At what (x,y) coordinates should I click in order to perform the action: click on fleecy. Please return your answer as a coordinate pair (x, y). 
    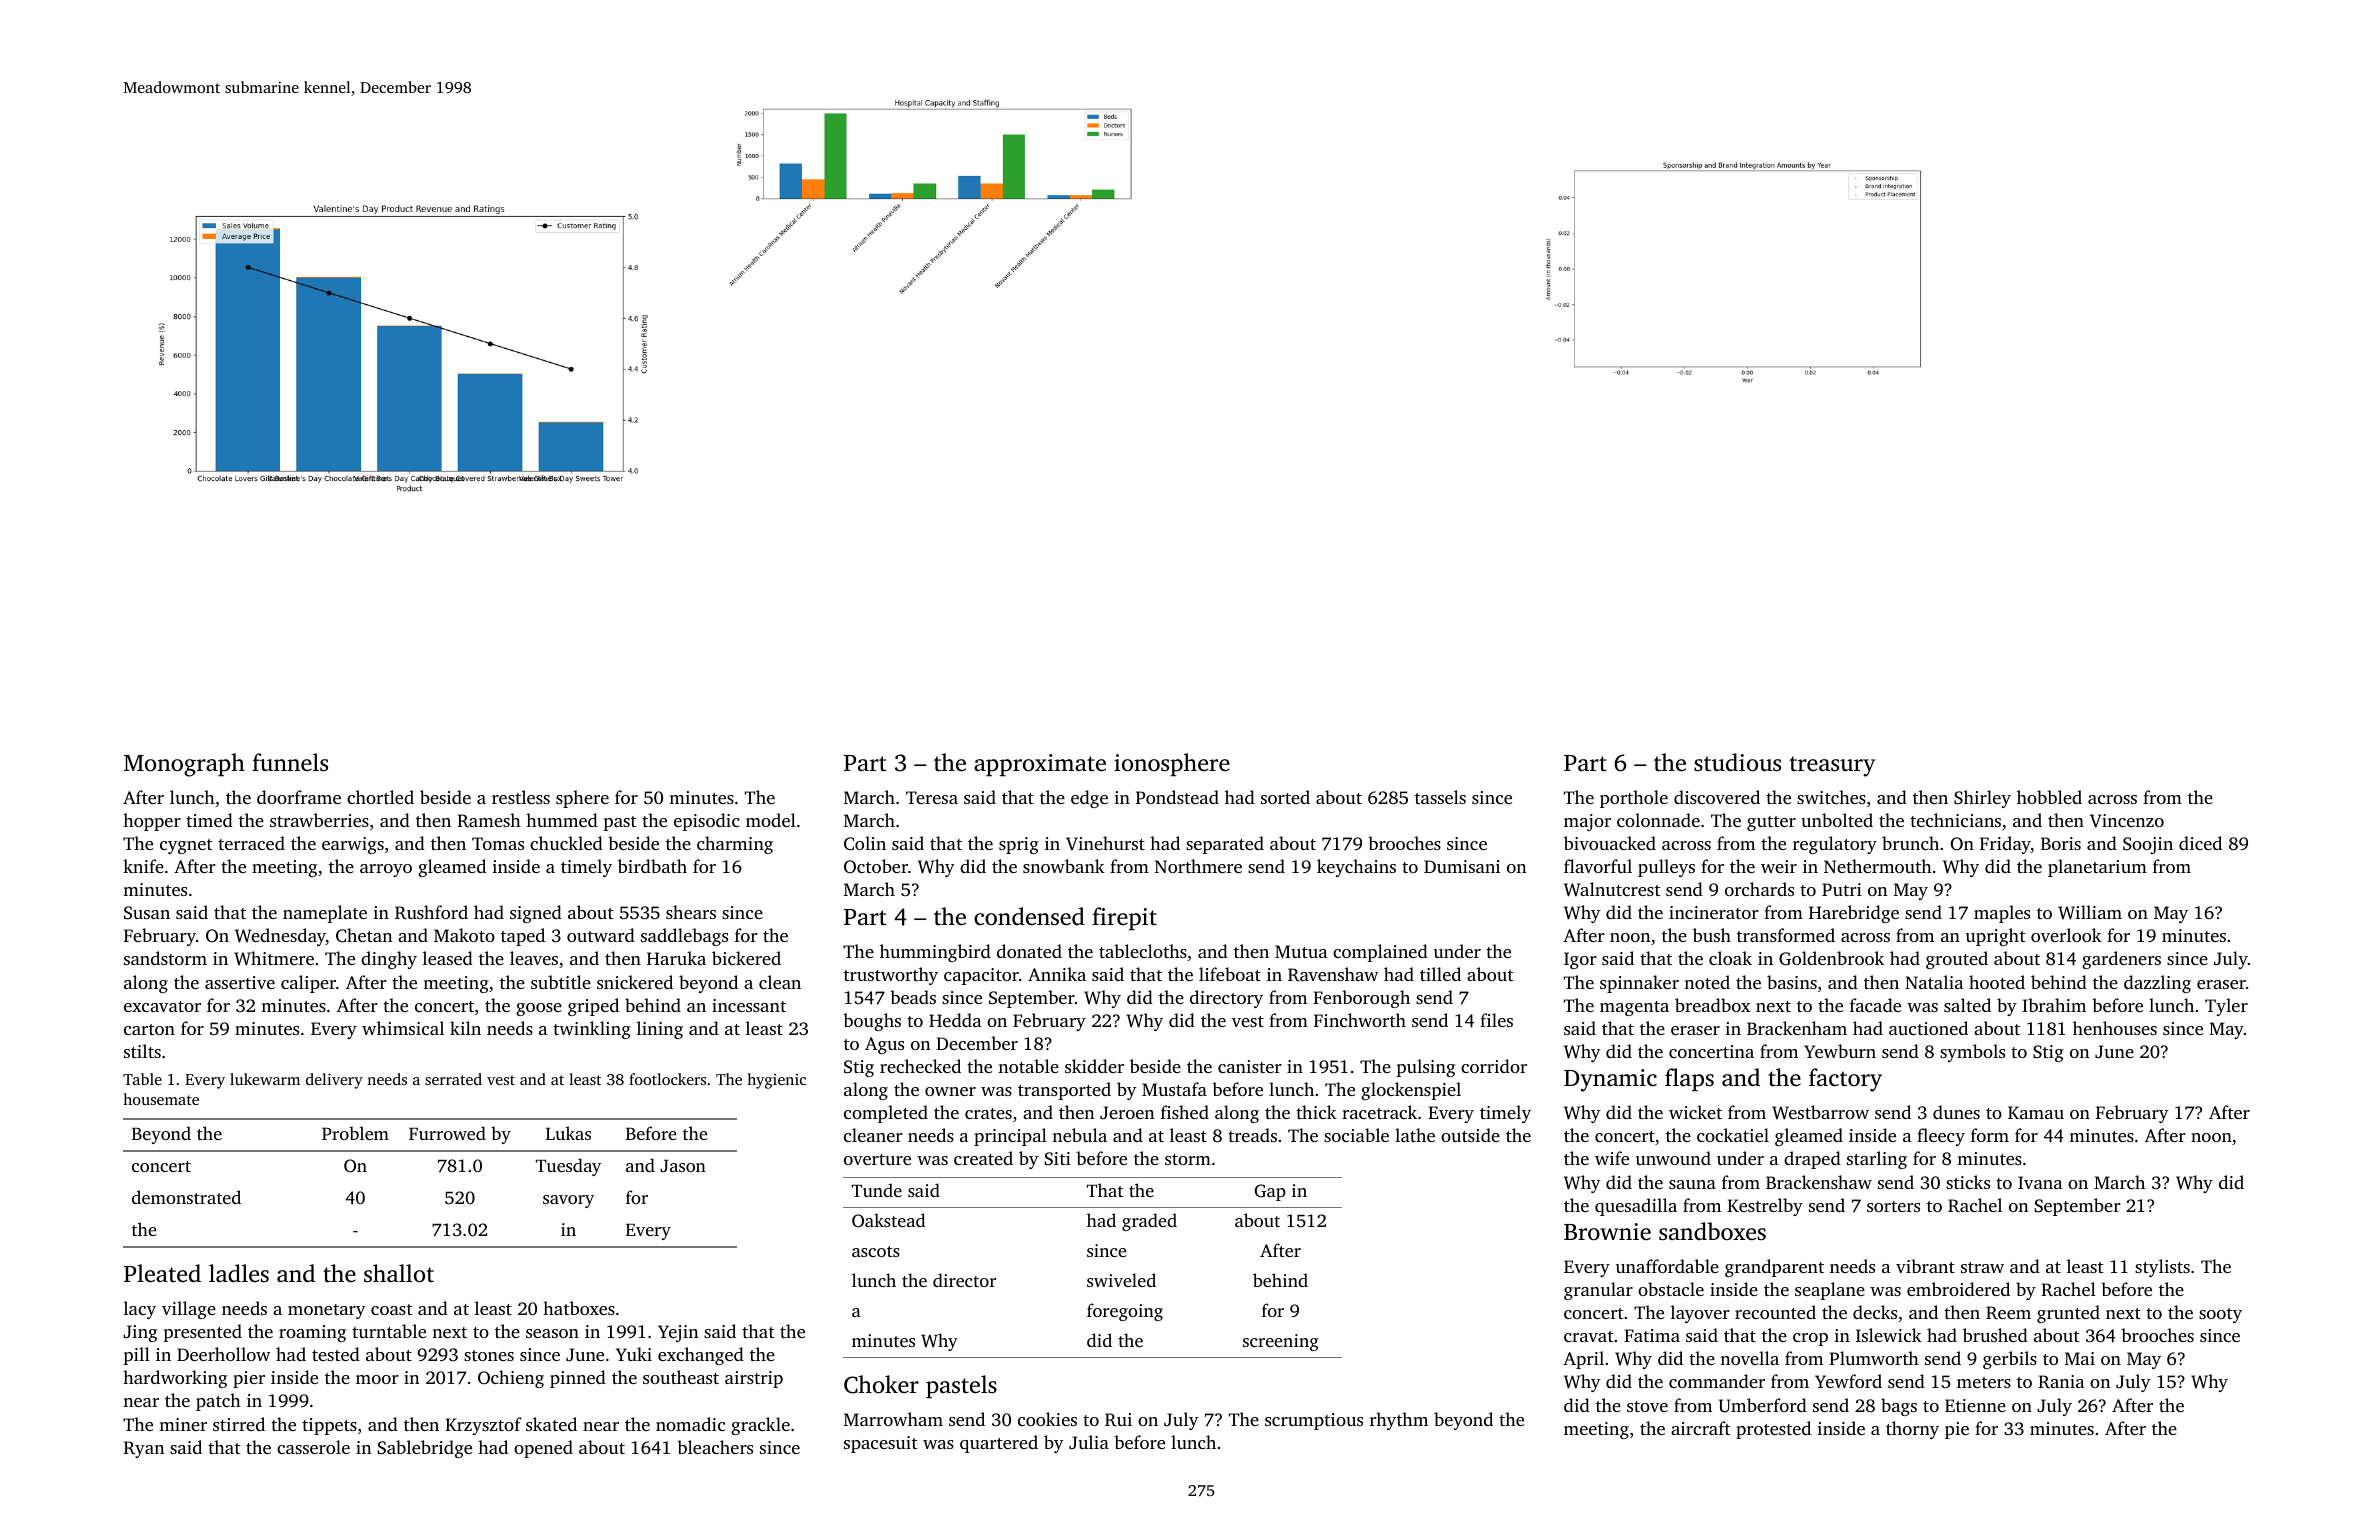
    Looking at the image, I should click on (1941, 1137).
